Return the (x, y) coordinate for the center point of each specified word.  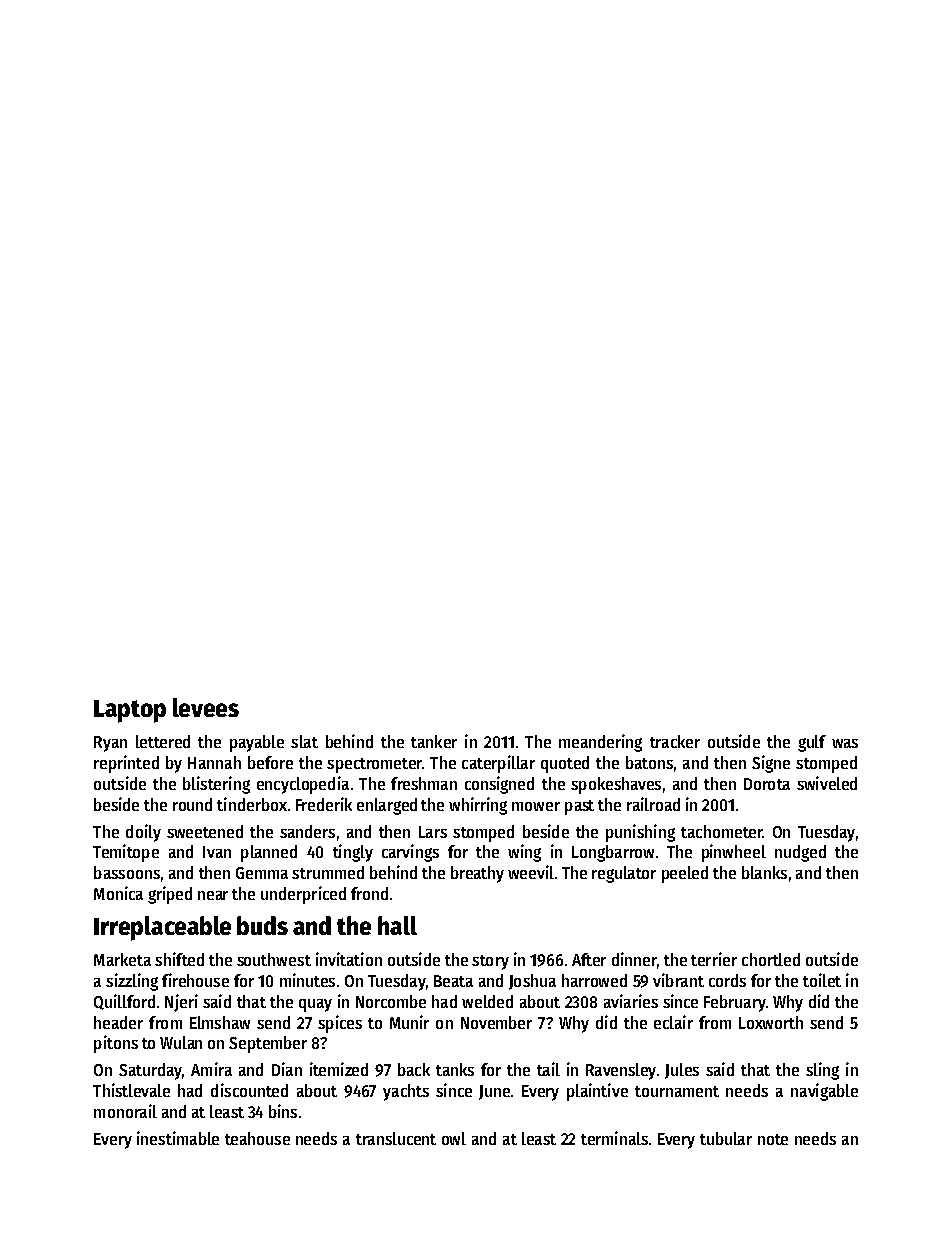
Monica (118, 893)
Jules (682, 1071)
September (268, 1044)
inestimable (178, 1138)
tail (548, 1069)
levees (206, 707)
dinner (634, 959)
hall (397, 925)
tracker (675, 741)
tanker (434, 741)
